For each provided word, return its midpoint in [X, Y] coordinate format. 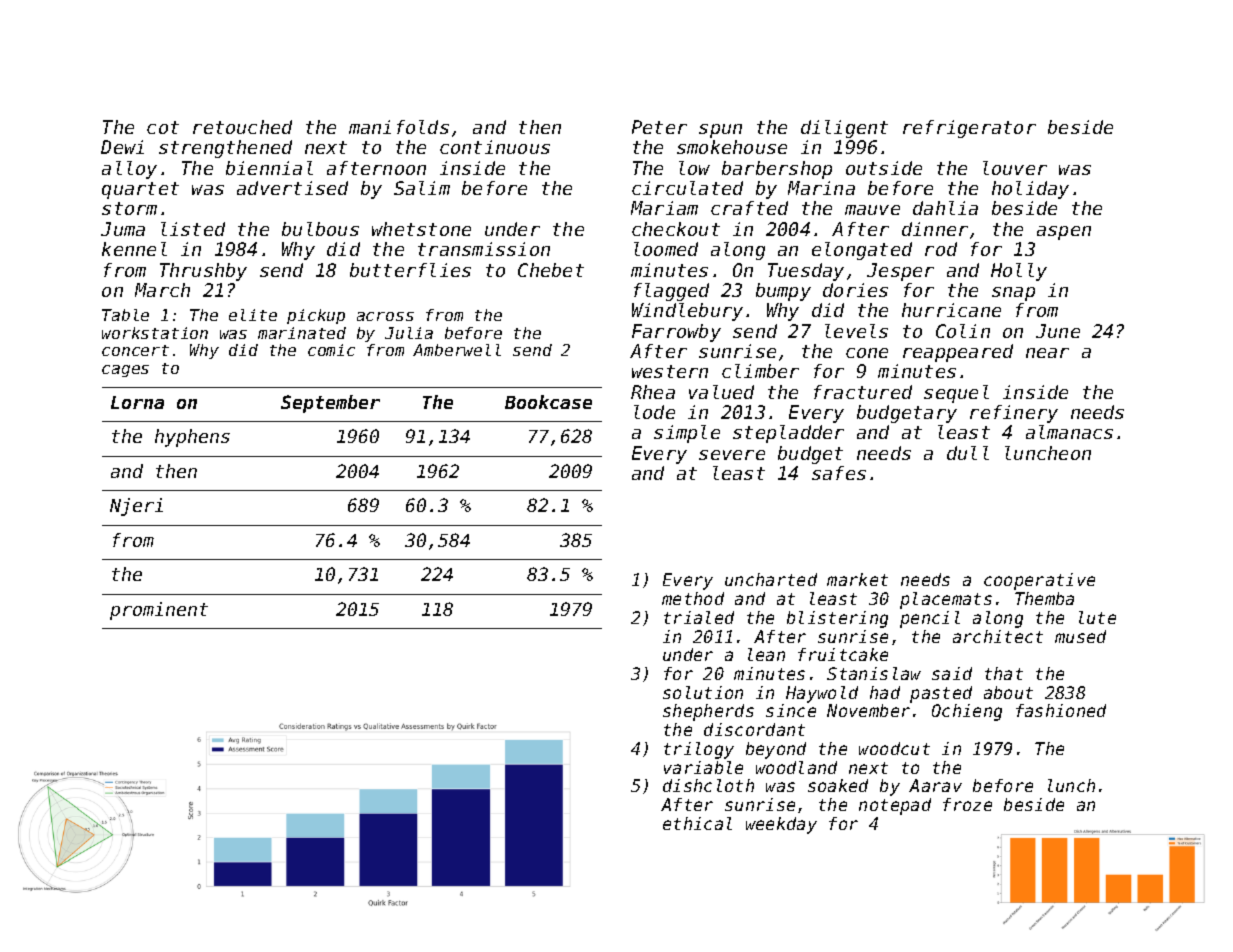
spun [720, 131]
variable [703, 767]
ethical [697, 823]
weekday [781, 825]
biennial [269, 168]
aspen [1064, 233]
